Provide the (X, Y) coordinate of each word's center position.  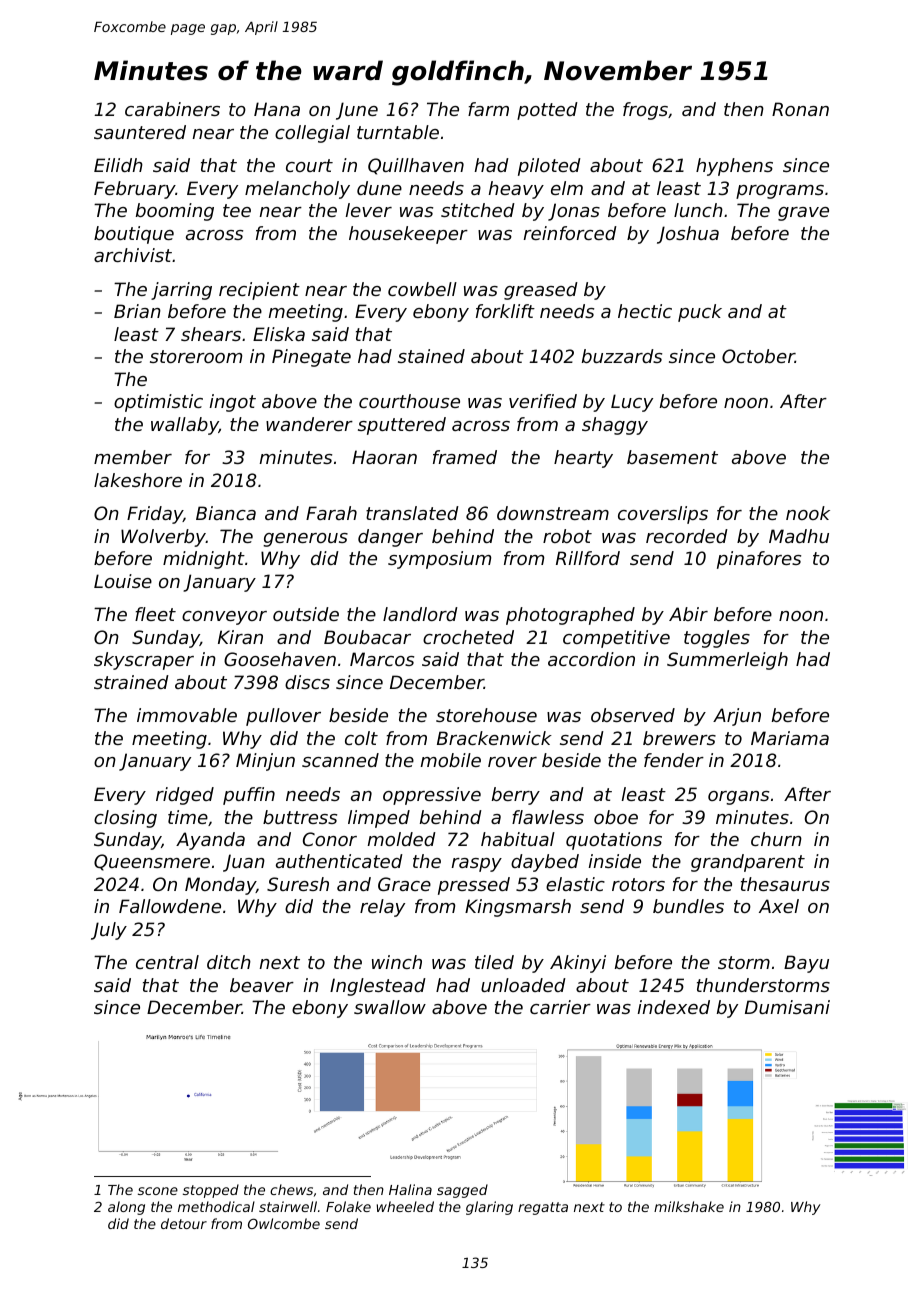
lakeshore (138, 480)
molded (402, 839)
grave (803, 214)
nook (808, 513)
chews (291, 1189)
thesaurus (785, 884)
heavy (516, 190)
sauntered (140, 132)
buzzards (622, 356)
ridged (185, 796)
